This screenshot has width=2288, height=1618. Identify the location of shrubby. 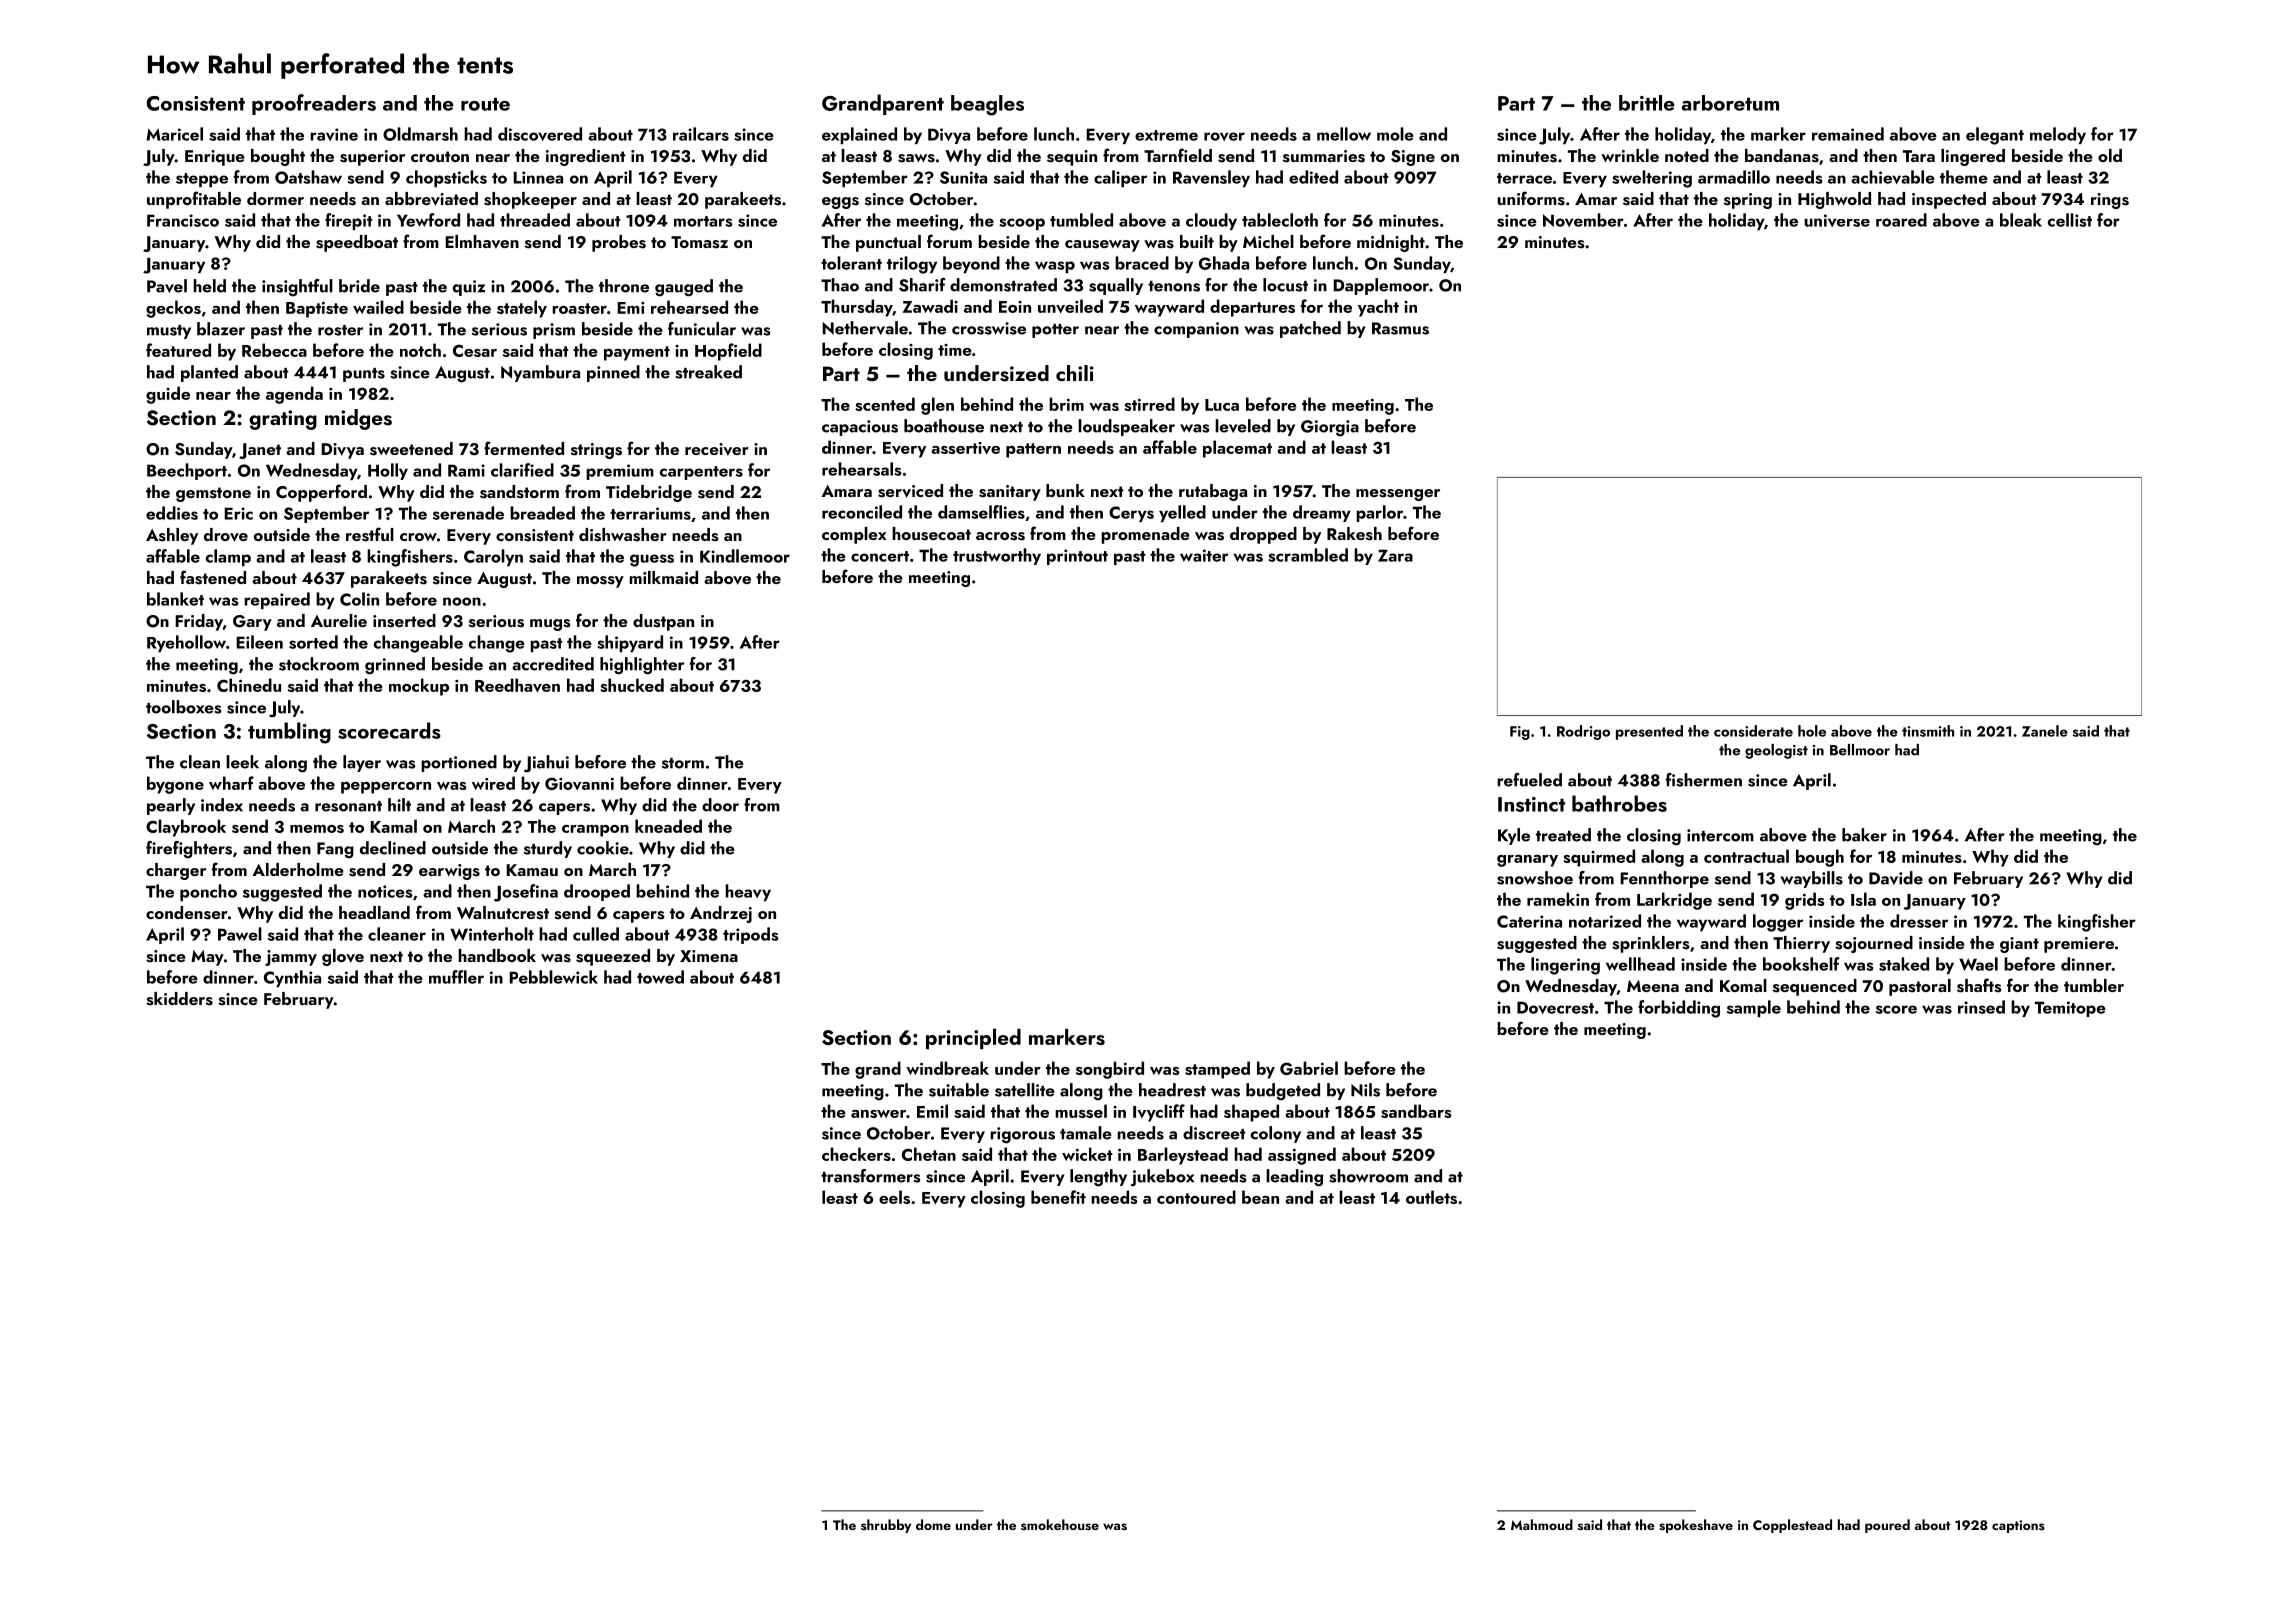
(886, 1526).
